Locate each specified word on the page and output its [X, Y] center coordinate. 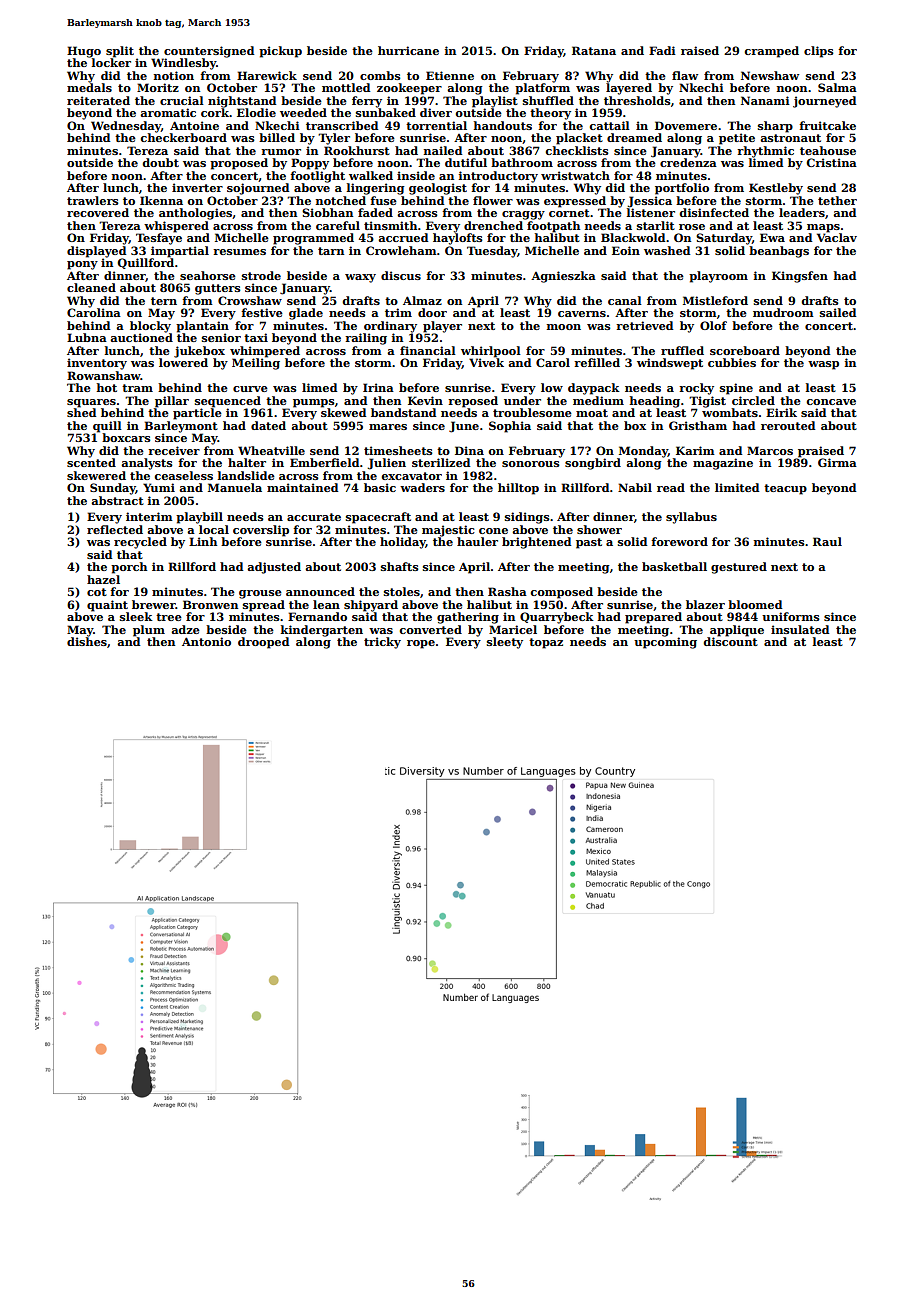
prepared [653, 618]
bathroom [522, 162]
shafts [400, 566]
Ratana [594, 50]
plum [149, 631]
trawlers [93, 200]
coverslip [261, 531]
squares [91, 403]
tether [837, 200]
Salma [837, 87]
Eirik [781, 412]
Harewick [267, 75]
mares [388, 427]
